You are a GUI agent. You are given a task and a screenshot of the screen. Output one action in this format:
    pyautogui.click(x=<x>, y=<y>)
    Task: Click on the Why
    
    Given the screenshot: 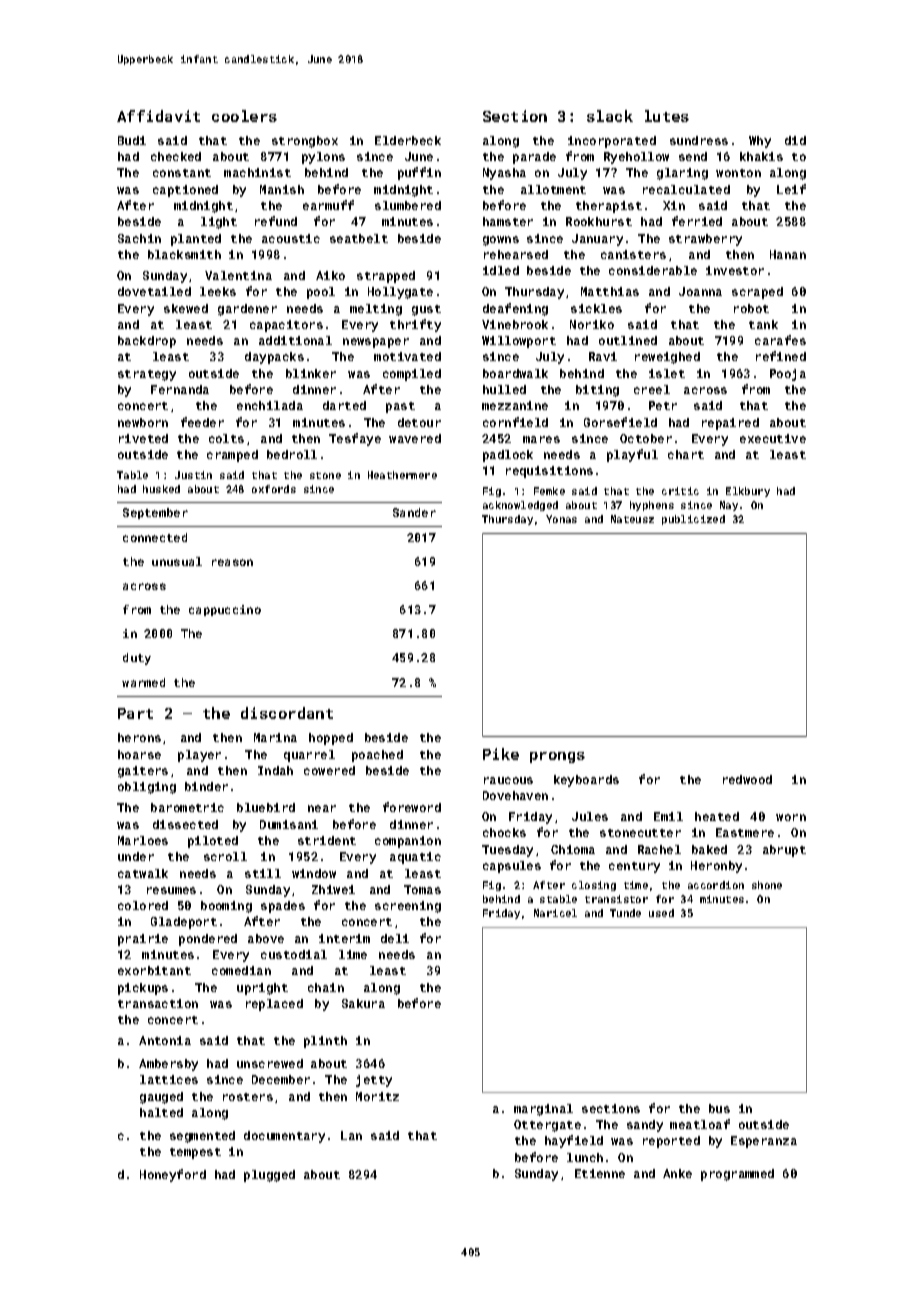 What is the action you would take?
    pyautogui.click(x=760, y=142)
